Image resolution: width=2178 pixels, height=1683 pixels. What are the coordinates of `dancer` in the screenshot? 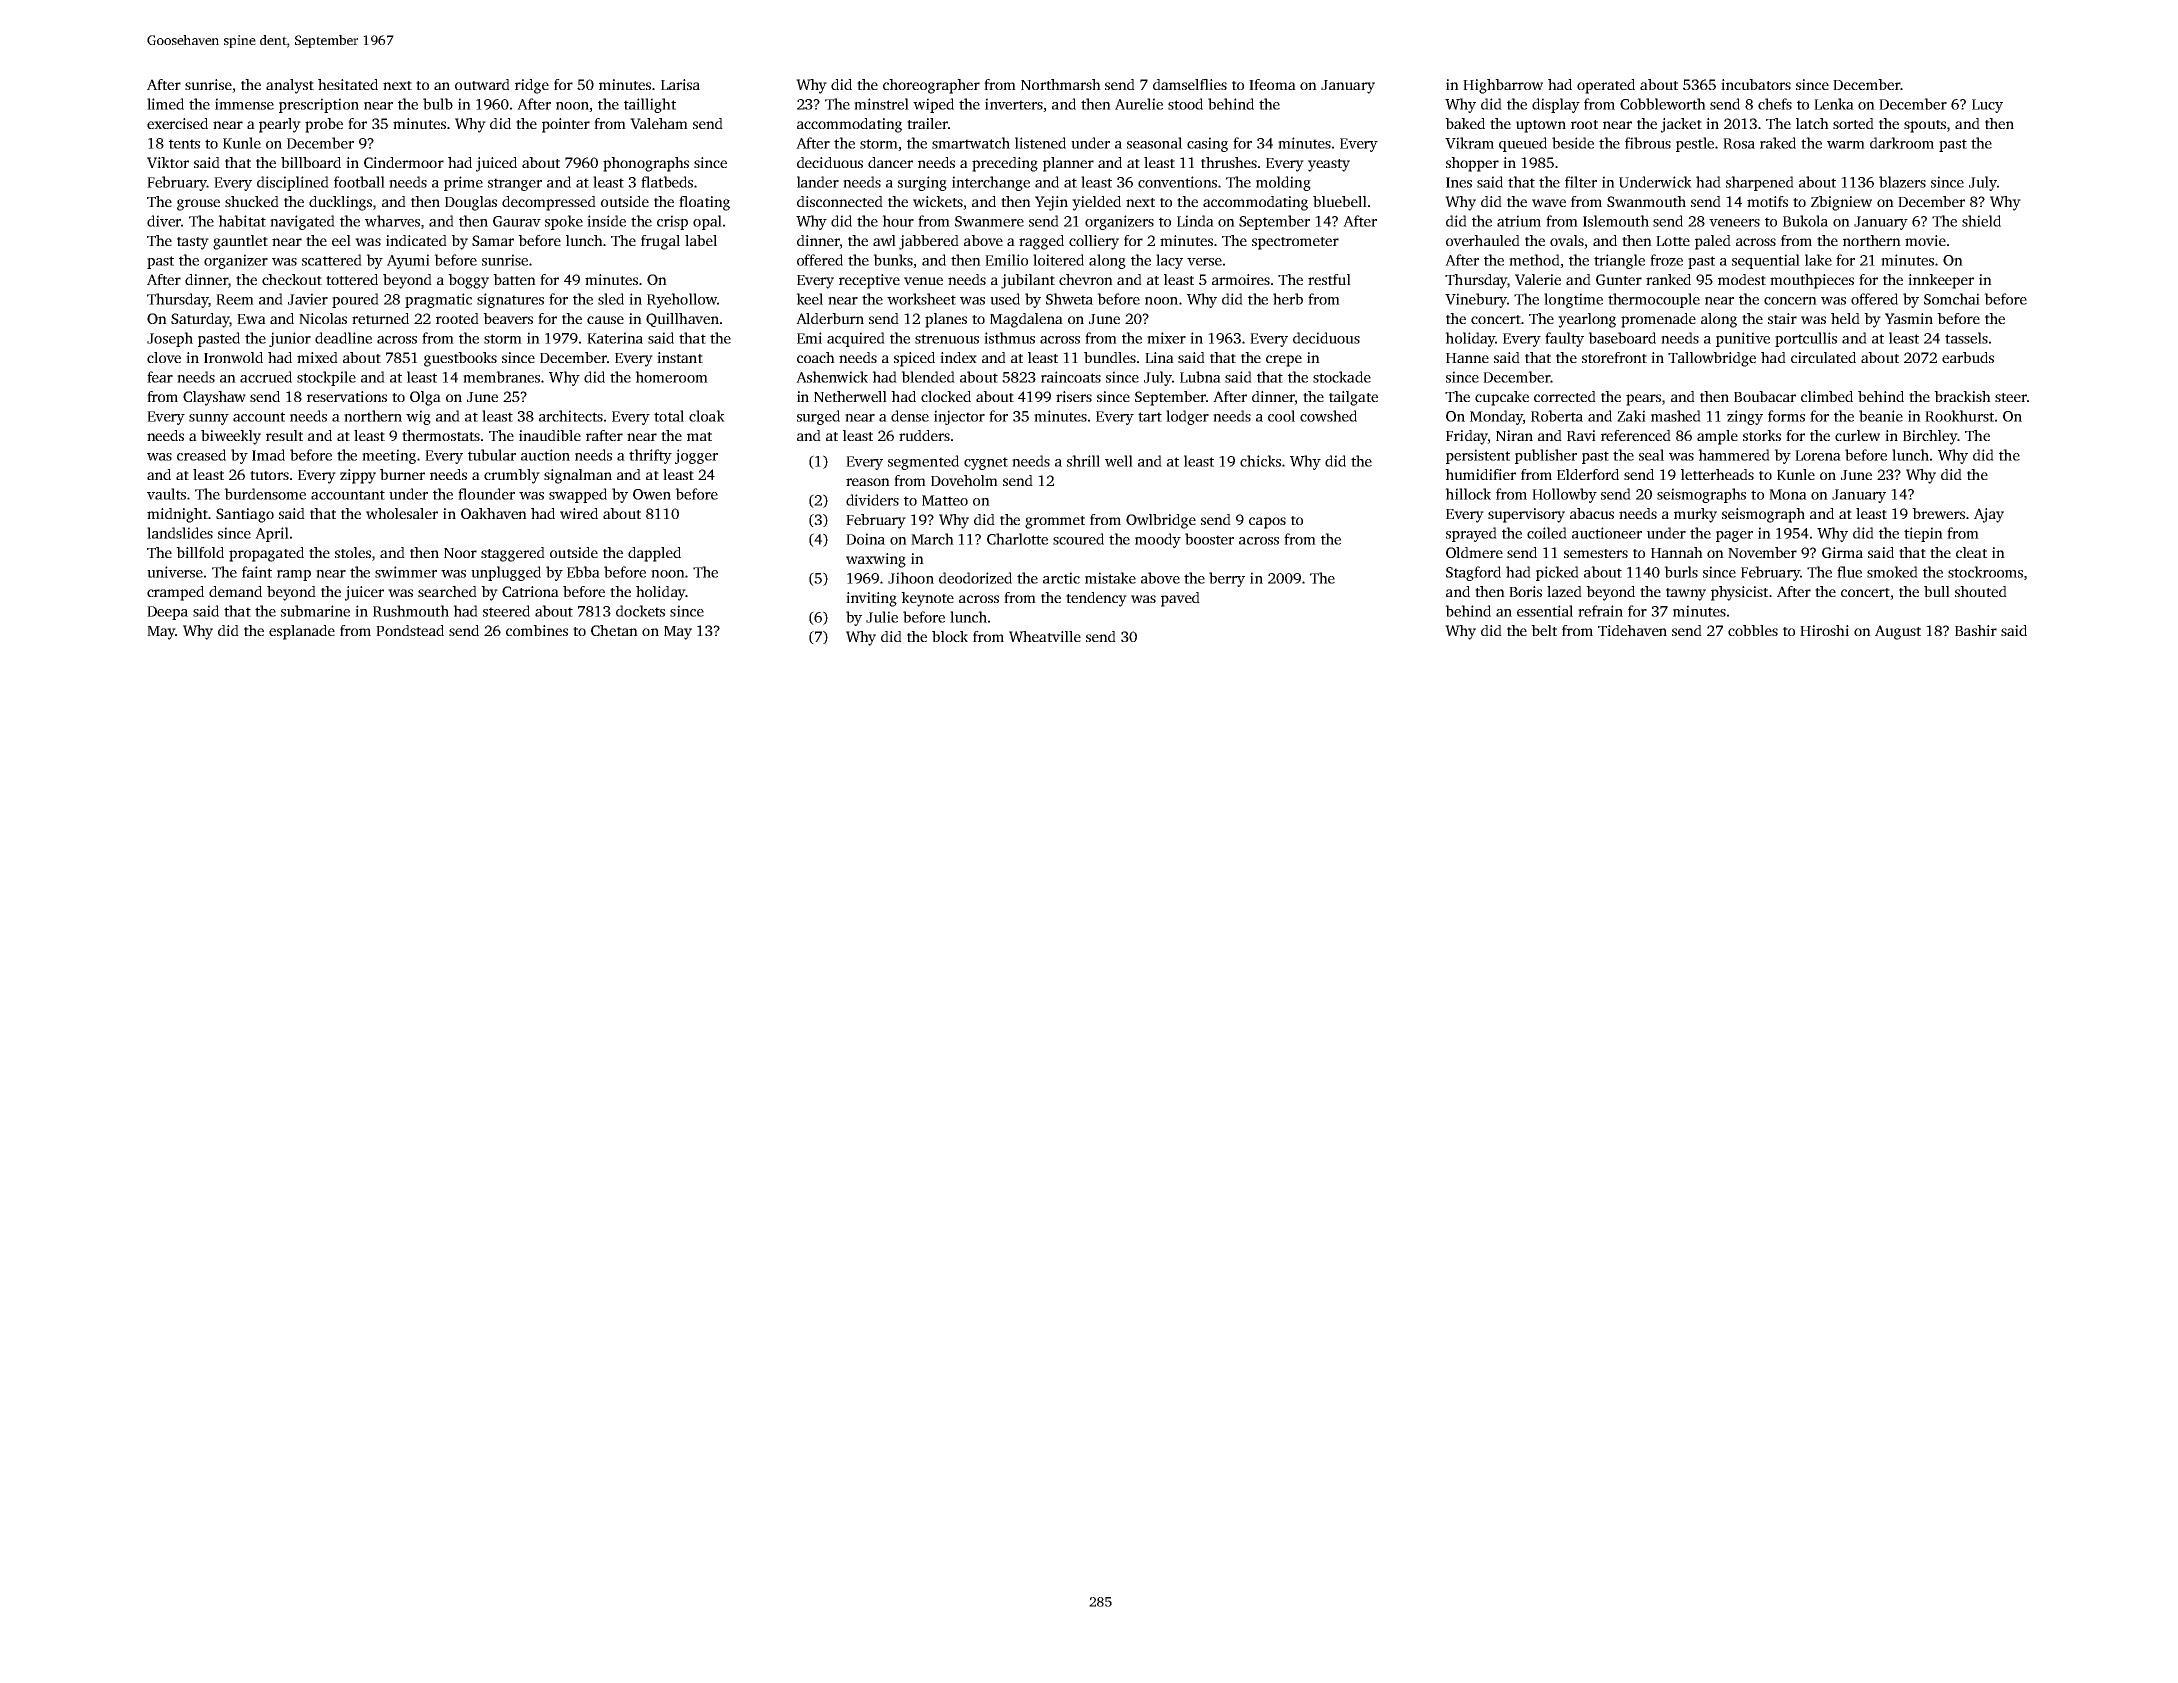 It's located at (890, 162).
